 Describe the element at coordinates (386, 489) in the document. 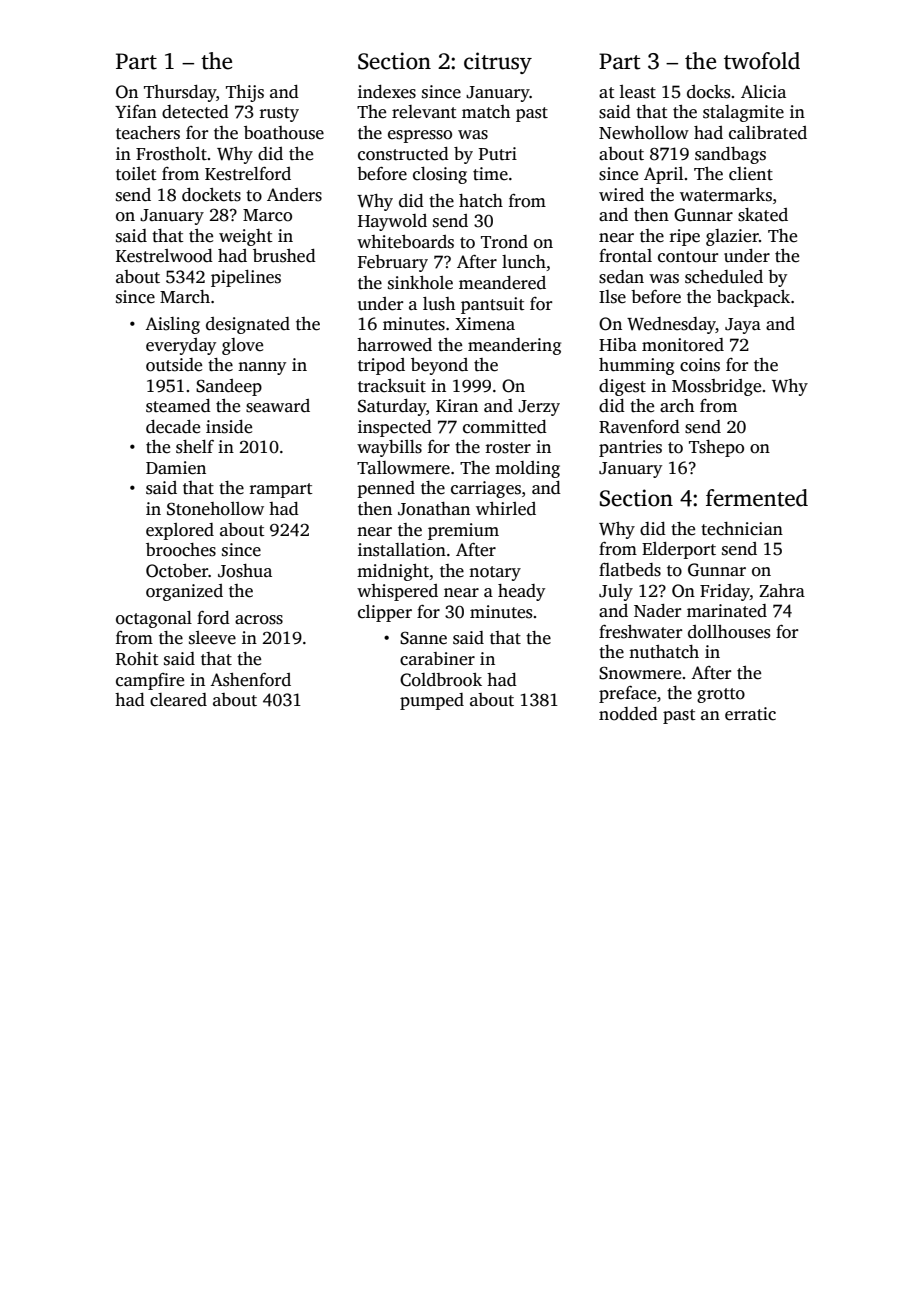

I see `penned` at that location.
